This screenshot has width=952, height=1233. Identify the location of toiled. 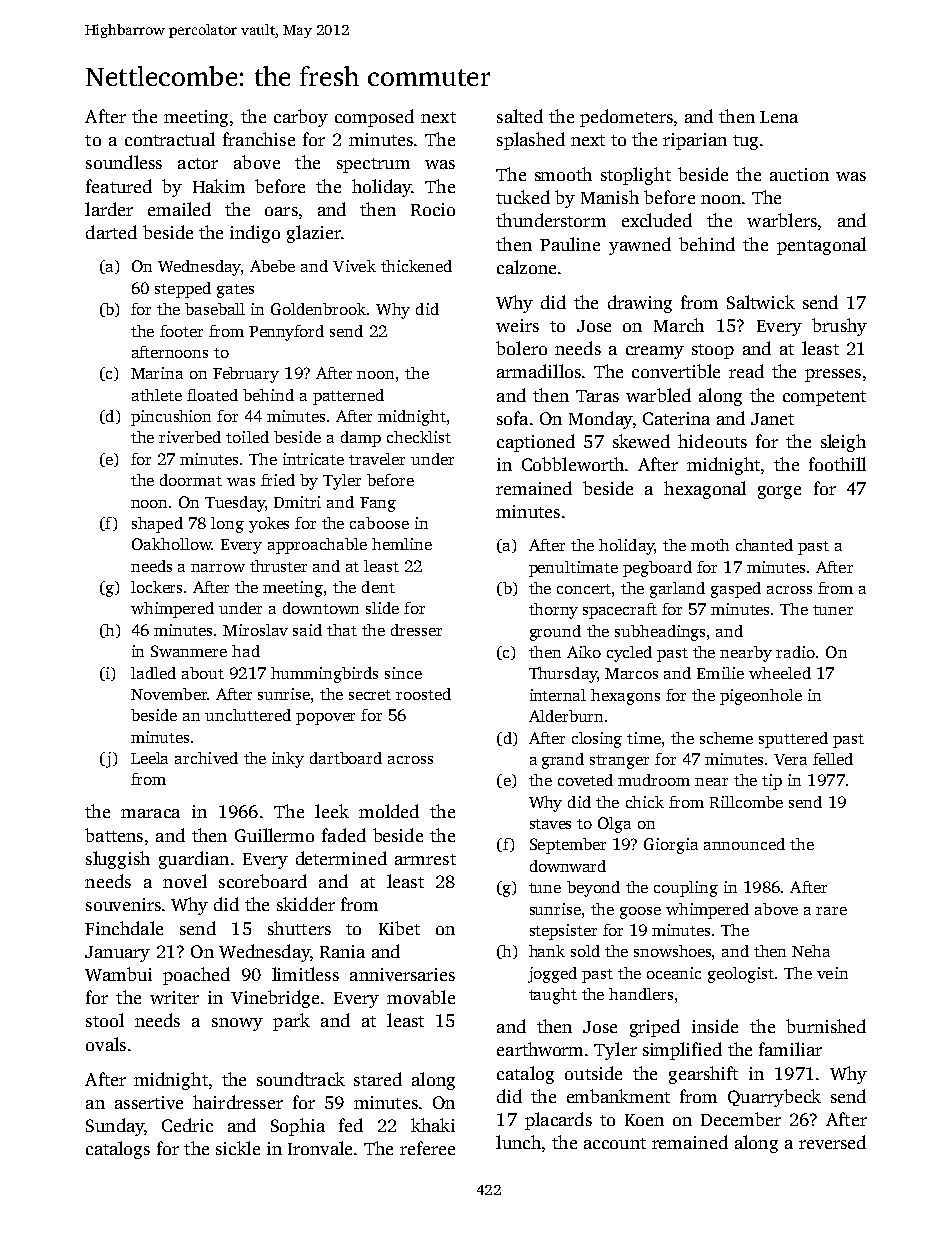
(247, 437).
